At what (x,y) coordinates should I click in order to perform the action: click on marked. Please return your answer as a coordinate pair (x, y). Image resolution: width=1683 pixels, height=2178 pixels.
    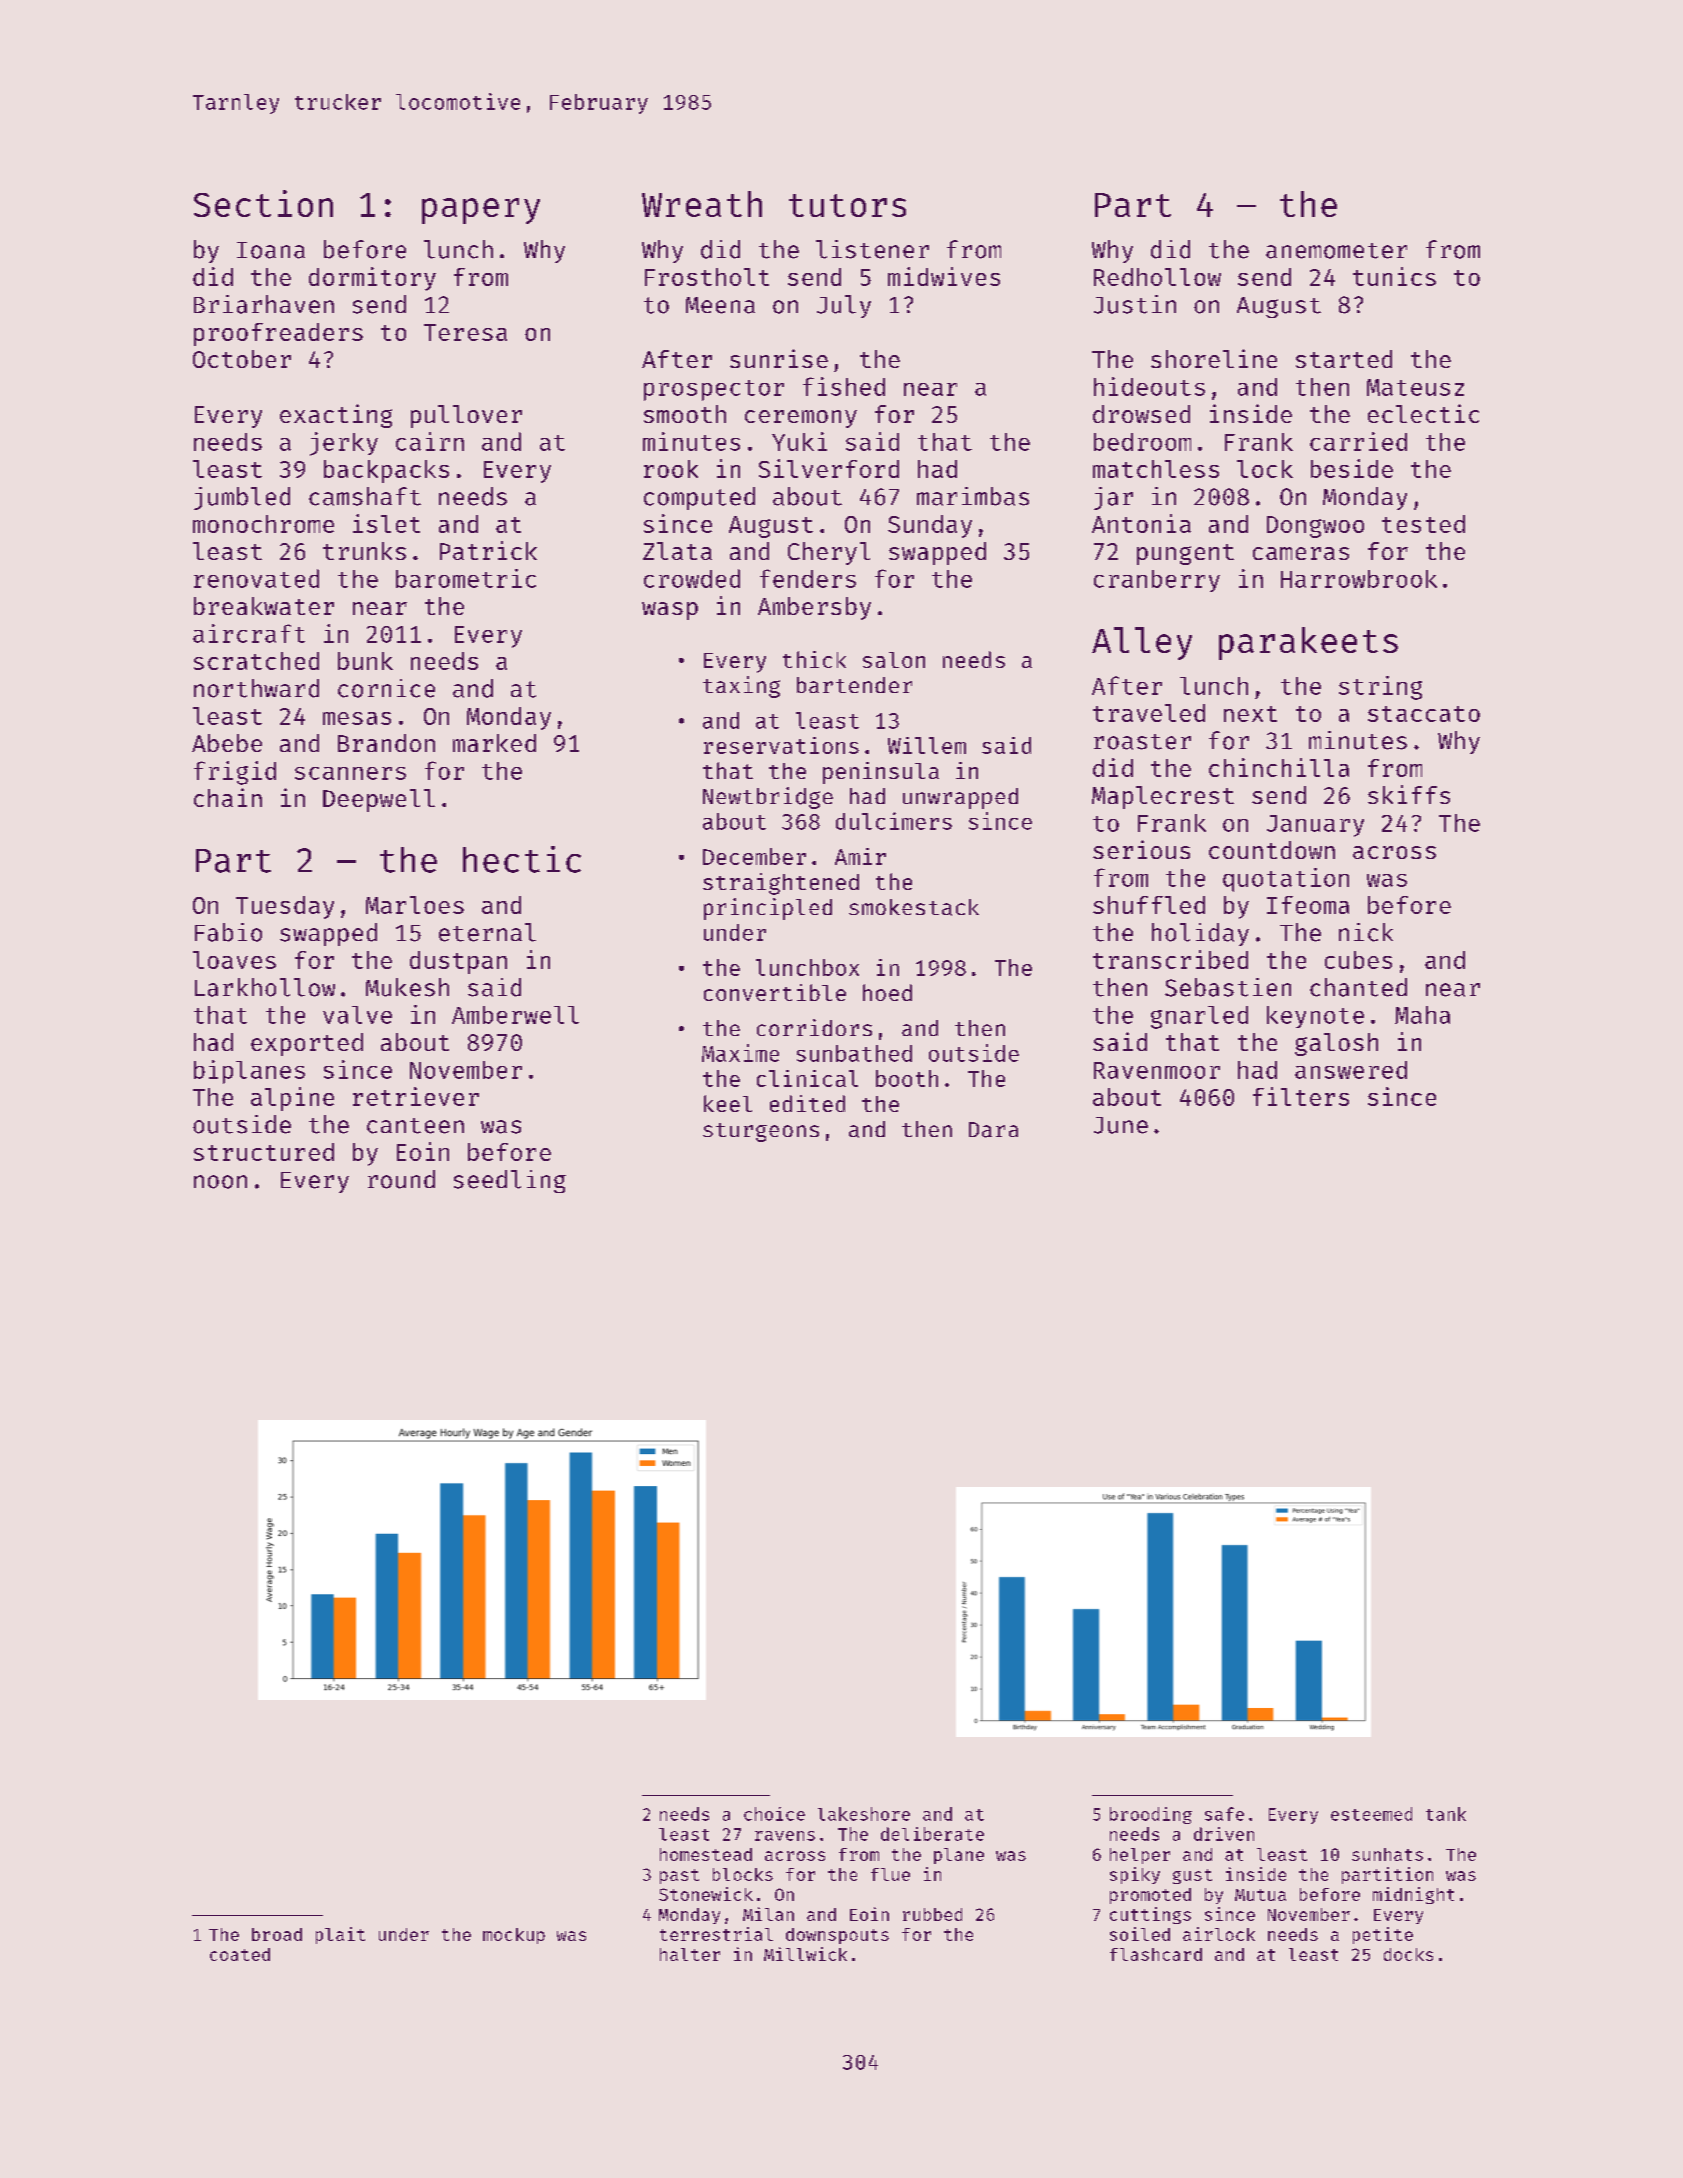
    Looking at the image, I should click on (494, 743).
